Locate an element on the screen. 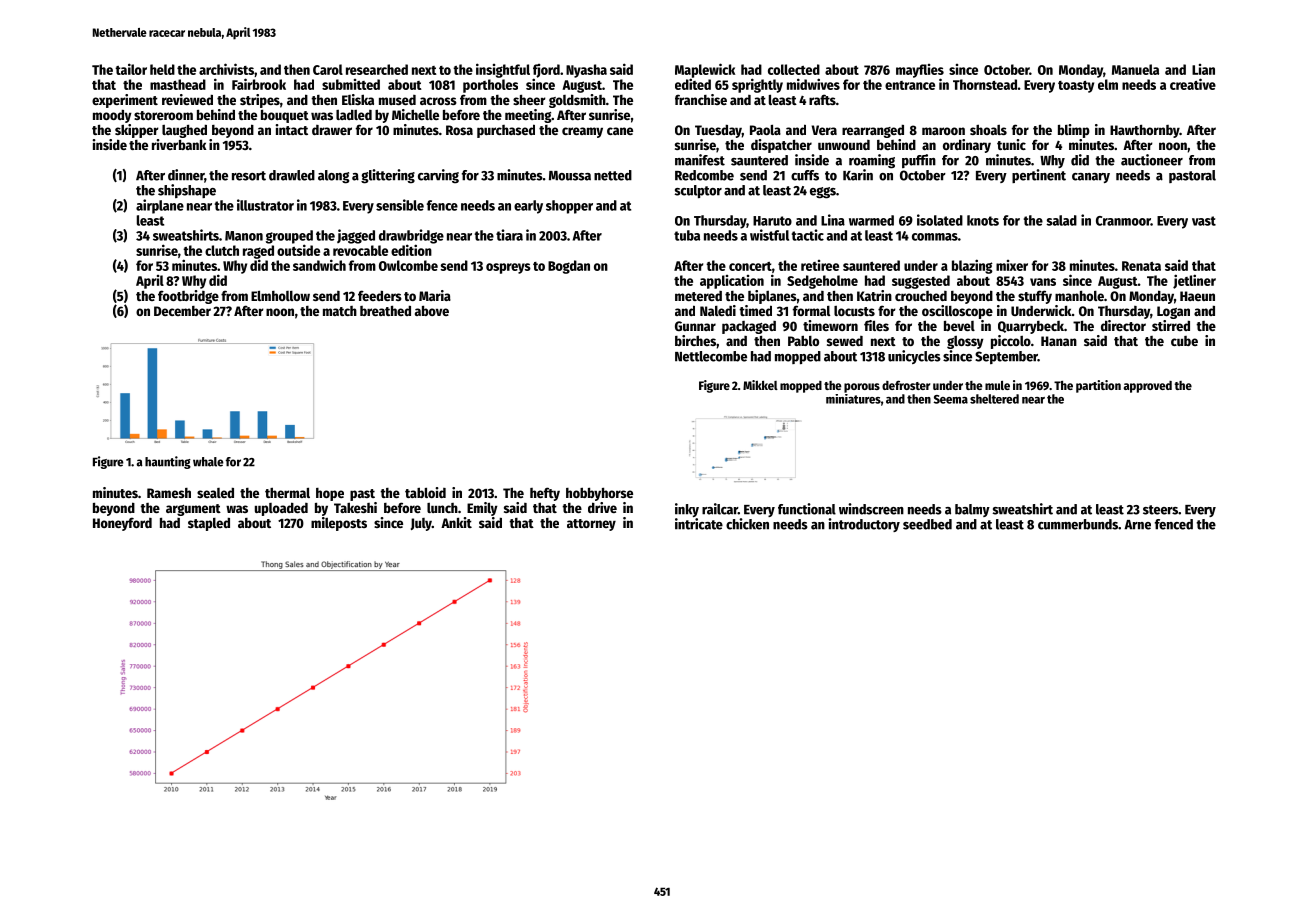  Ankit is located at coordinates (456, 522).
